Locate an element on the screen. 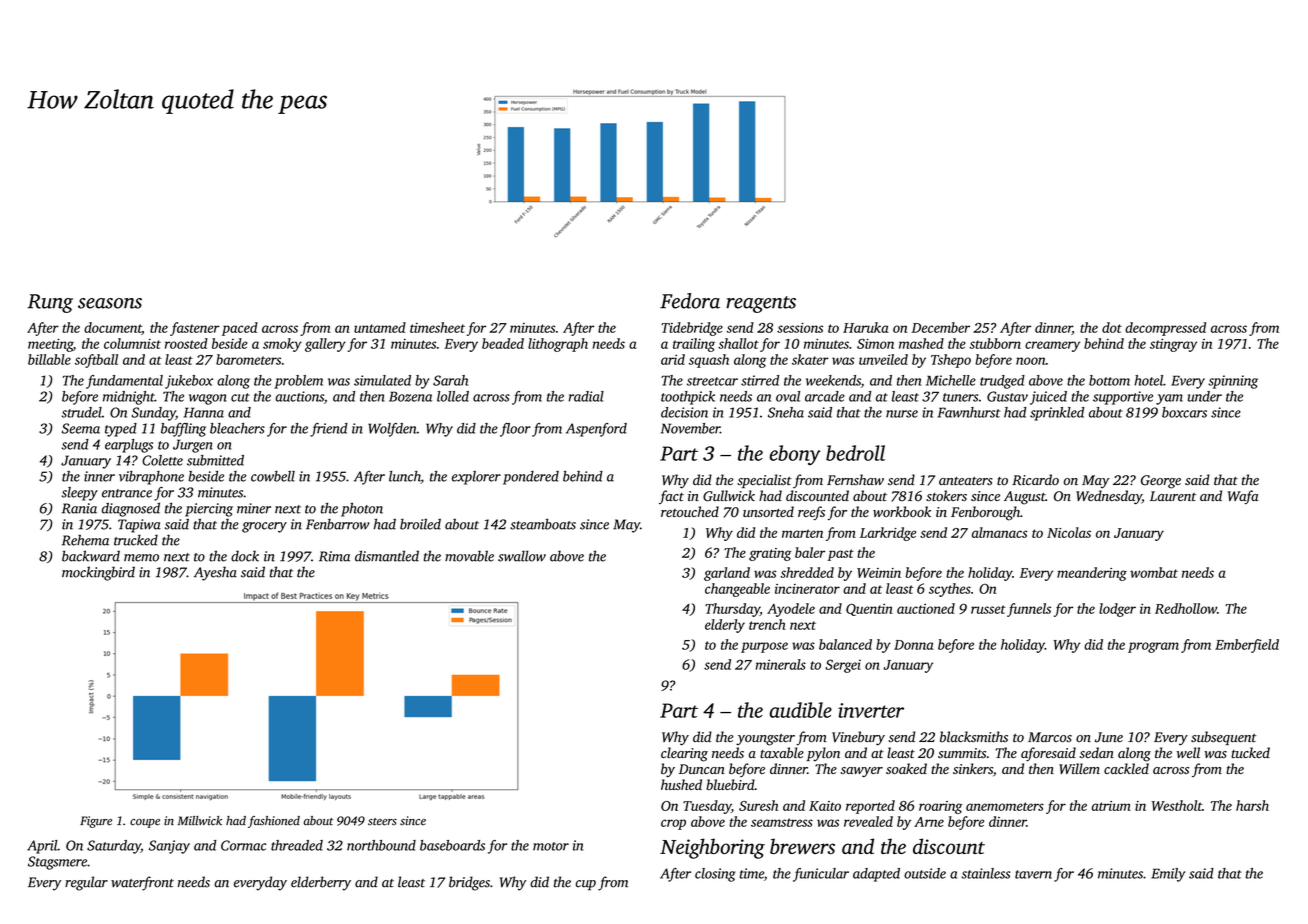  Fedora is located at coordinates (690, 301).
